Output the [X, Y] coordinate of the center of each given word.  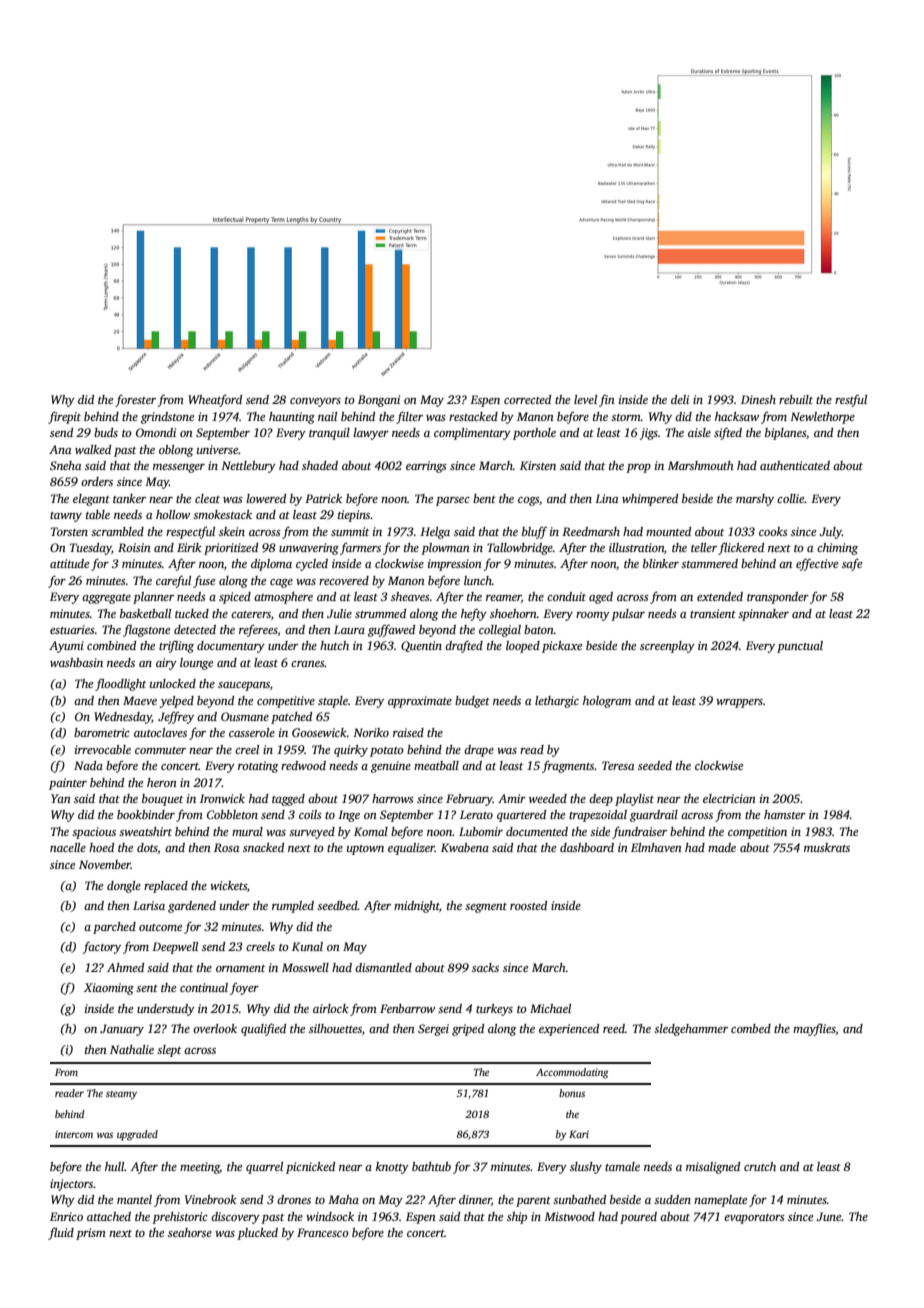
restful [851, 400]
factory [102, 947]
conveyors [315, 402]
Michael [550, 1008]
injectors [71, 1185]
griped [468, 1030]
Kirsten [538, 465]
